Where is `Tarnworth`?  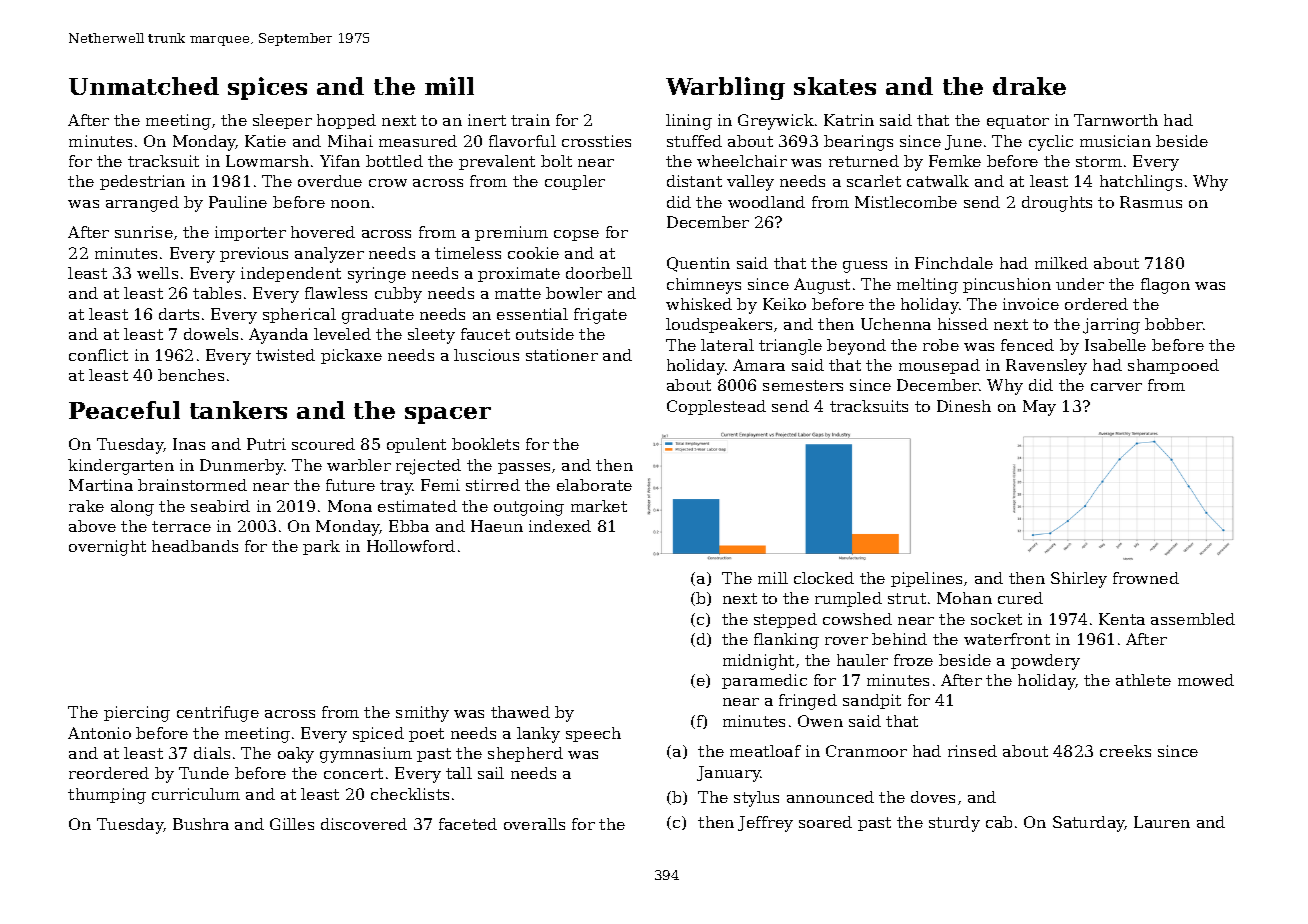 Tarnworth is located at coordinates (1116, 120).
